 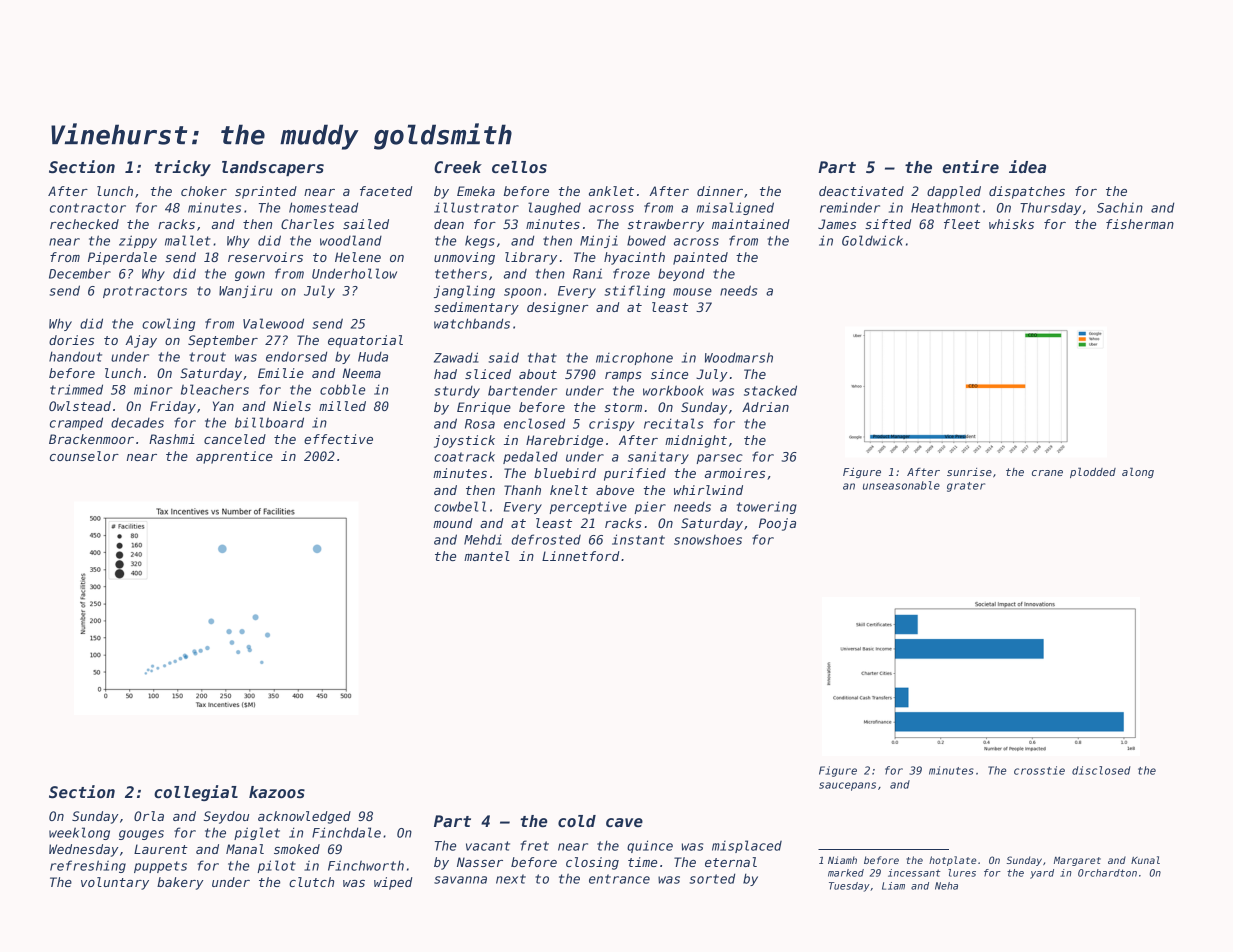 What do you see at coordinates (487, 556) in the screenshot?
I see `mantel` at bounding box center [487, 556].
